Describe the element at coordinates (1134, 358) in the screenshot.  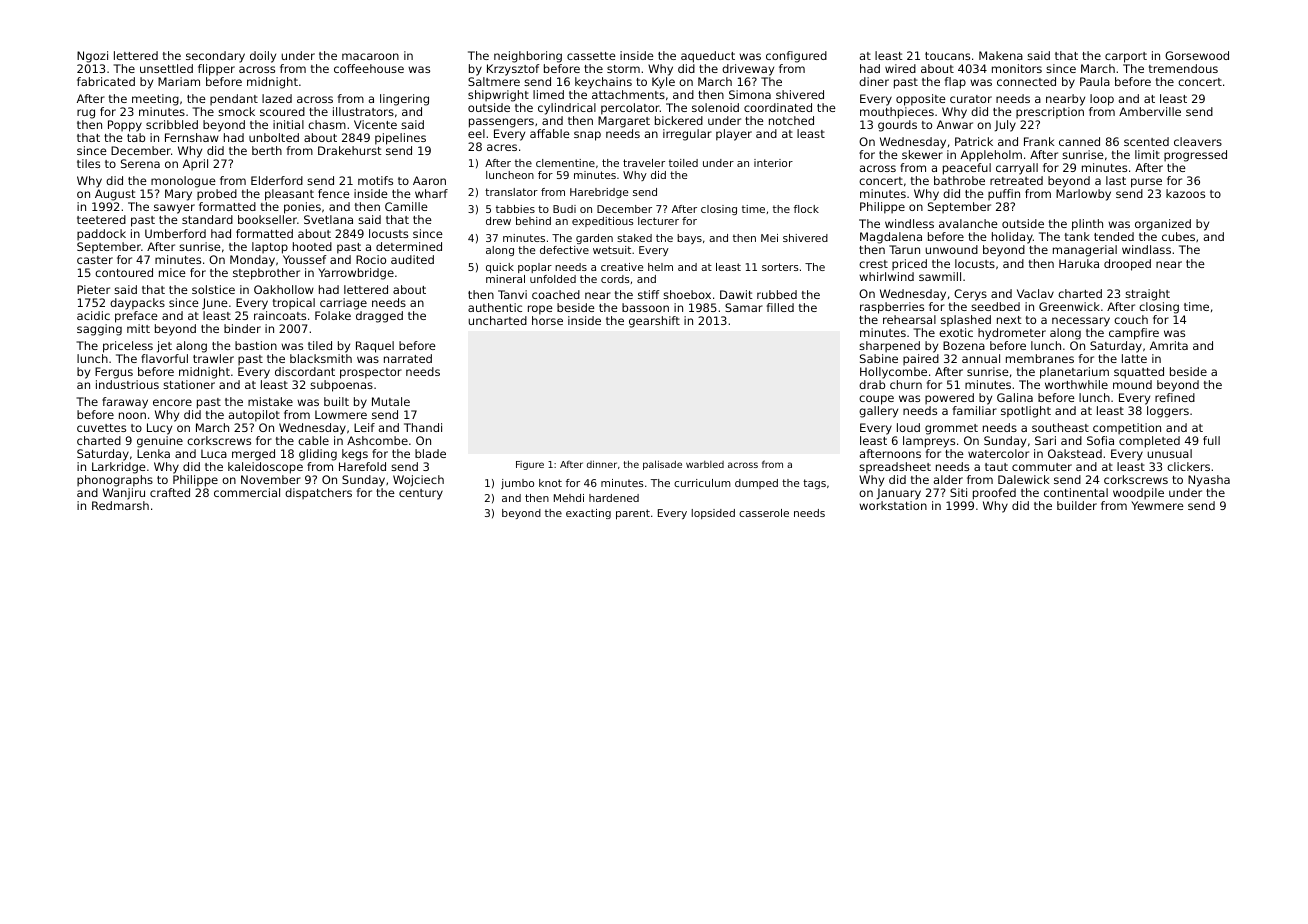
I see `latte` at that location.
